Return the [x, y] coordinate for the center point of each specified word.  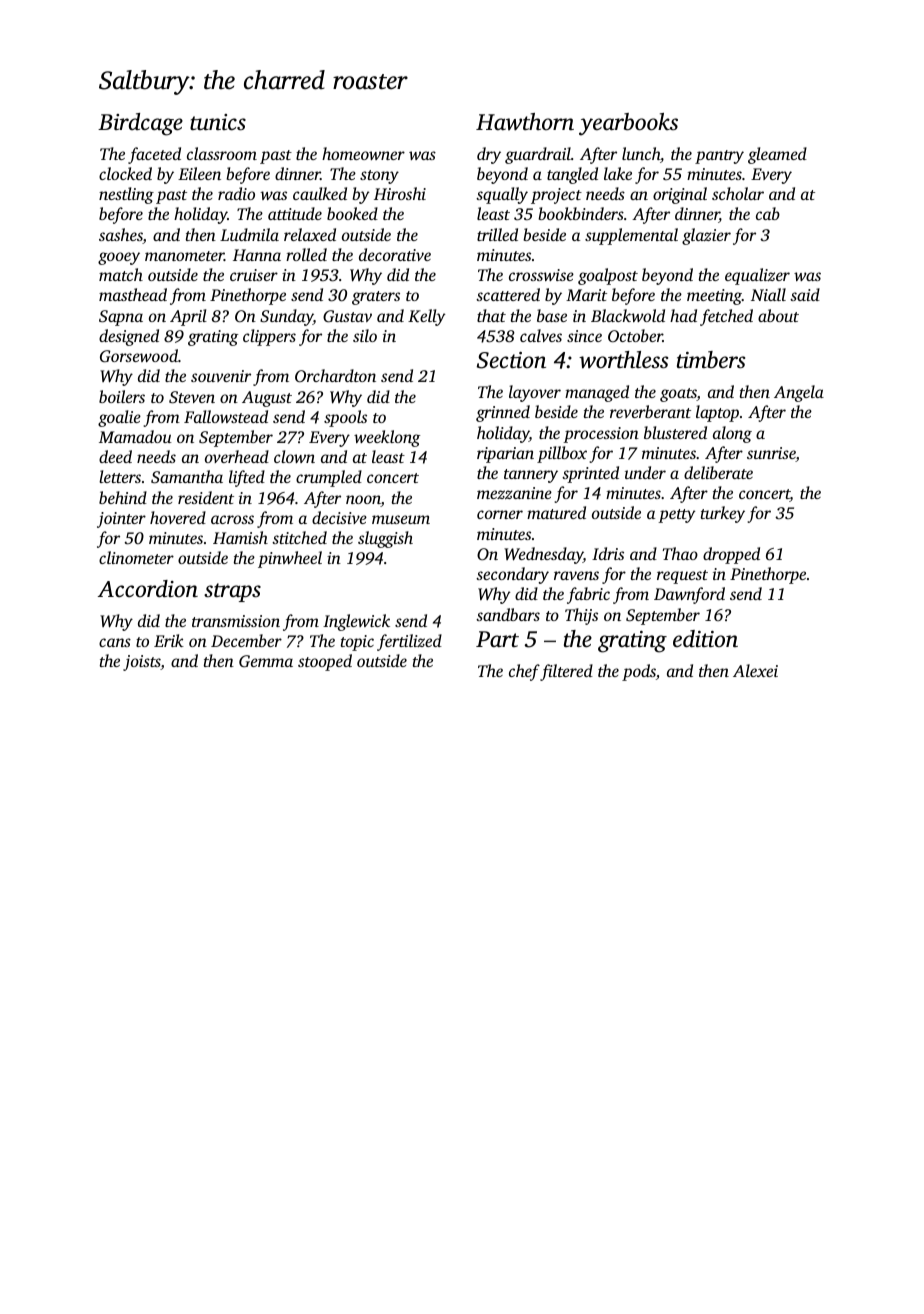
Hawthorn [525, 122]
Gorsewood [139, 356]
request [682, 577]
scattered [508, 294]
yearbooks [628, 124]
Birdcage [140, 124]
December [246, 640]
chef [524, 672]
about [778, 315]
